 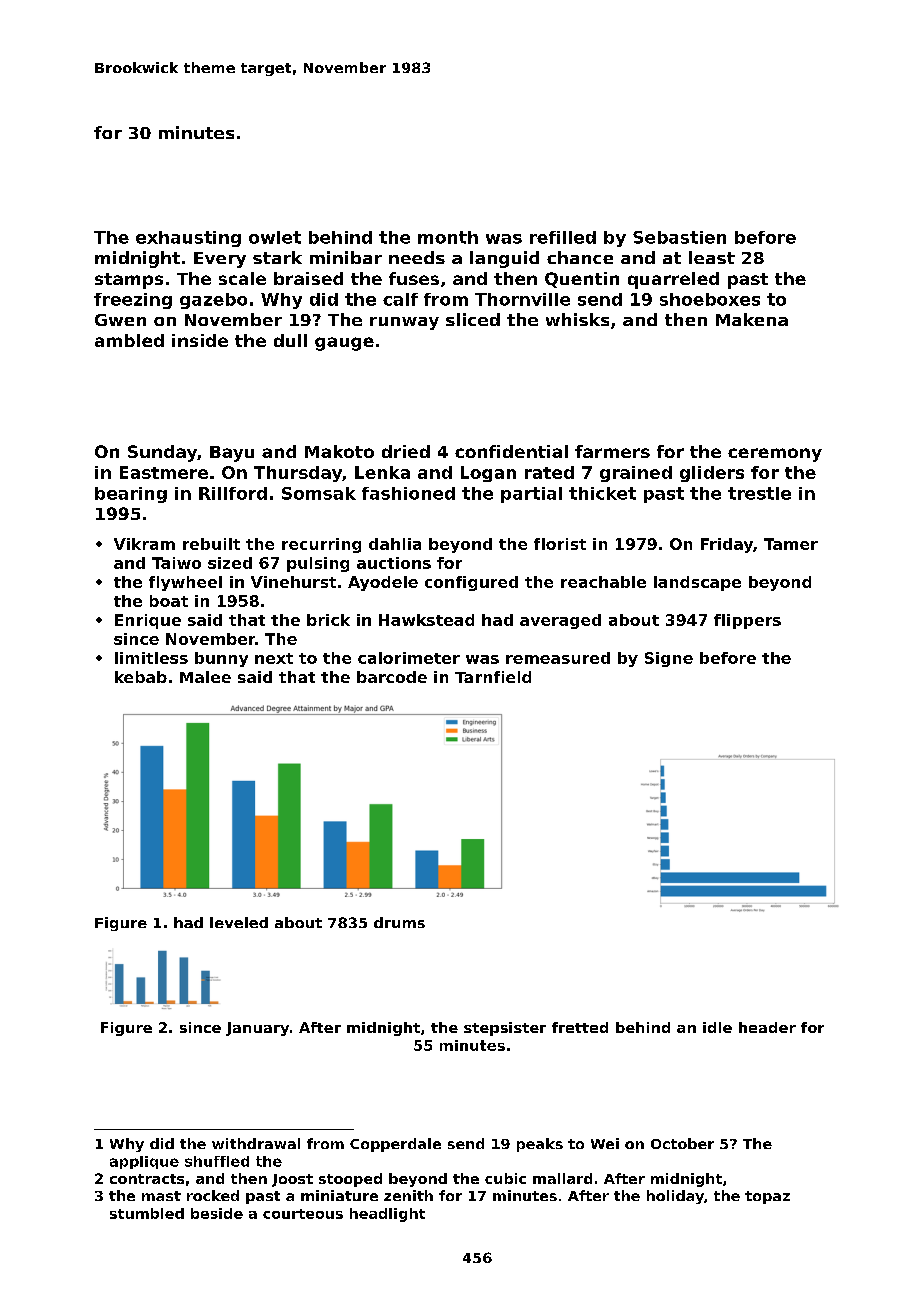 What do you see at coordinates (147, 1213) in the page?
I see `stumbled` at bounding box center [147, 1213].
